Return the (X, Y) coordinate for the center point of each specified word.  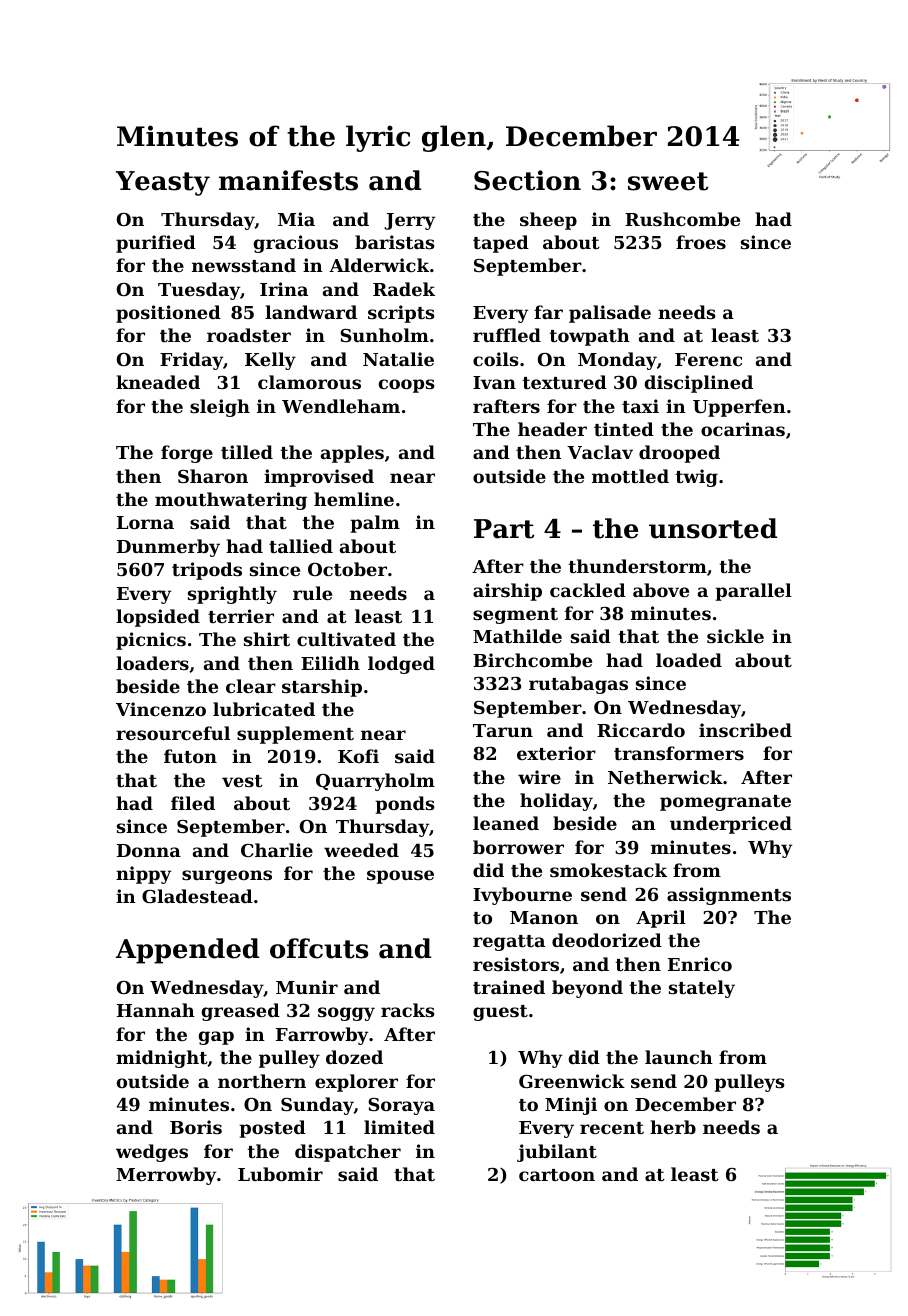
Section (527, 180)
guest (500, 1013)
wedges (152, 1153)
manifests (288, 180)
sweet (668, 181)
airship (507, 592)
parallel (753, 592)
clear (251, 686)
